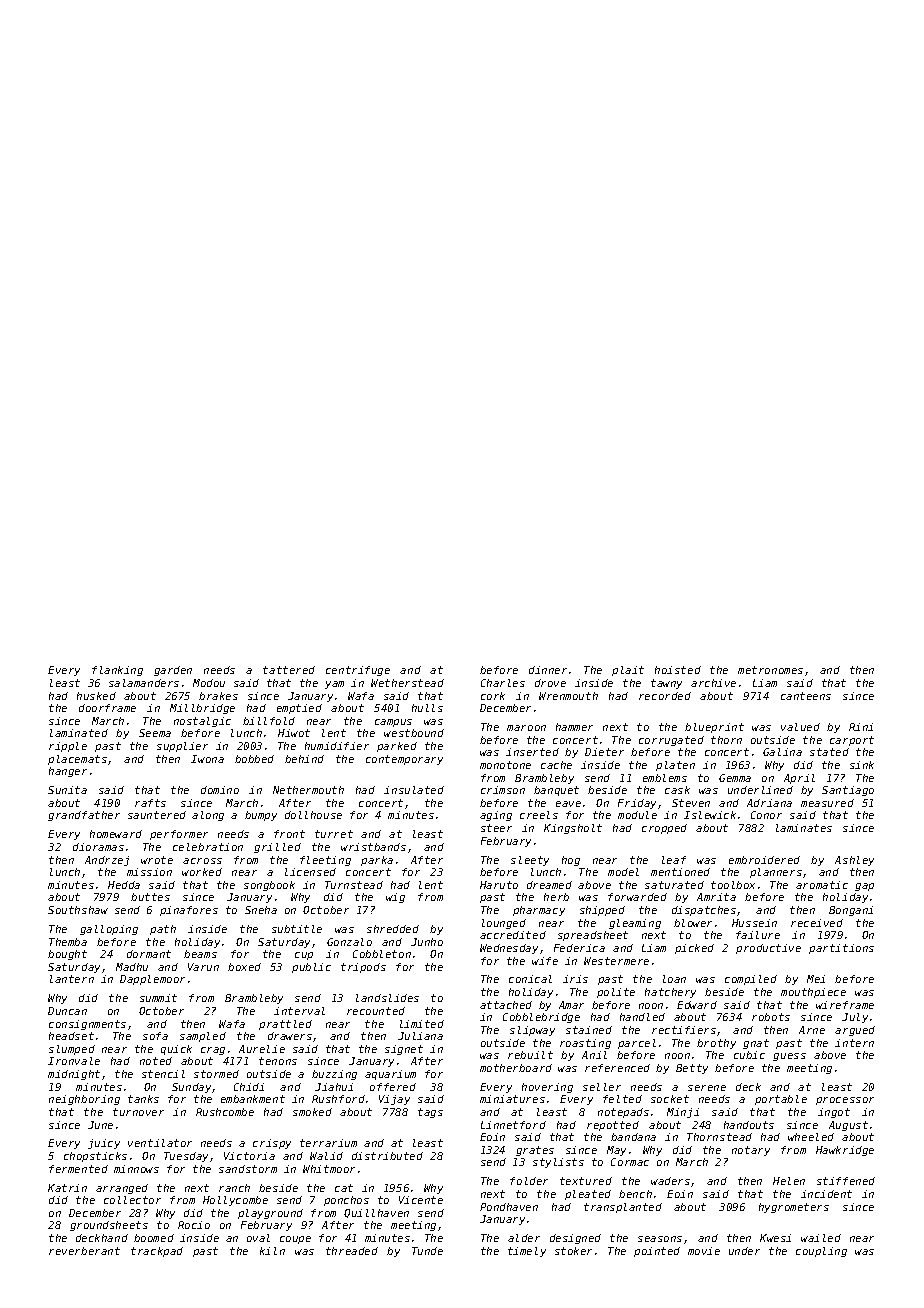 This document has width=924, height=1308. Describe the element at coordinates (329, 1169) in the document. I see `Whitmoor` at that location.
